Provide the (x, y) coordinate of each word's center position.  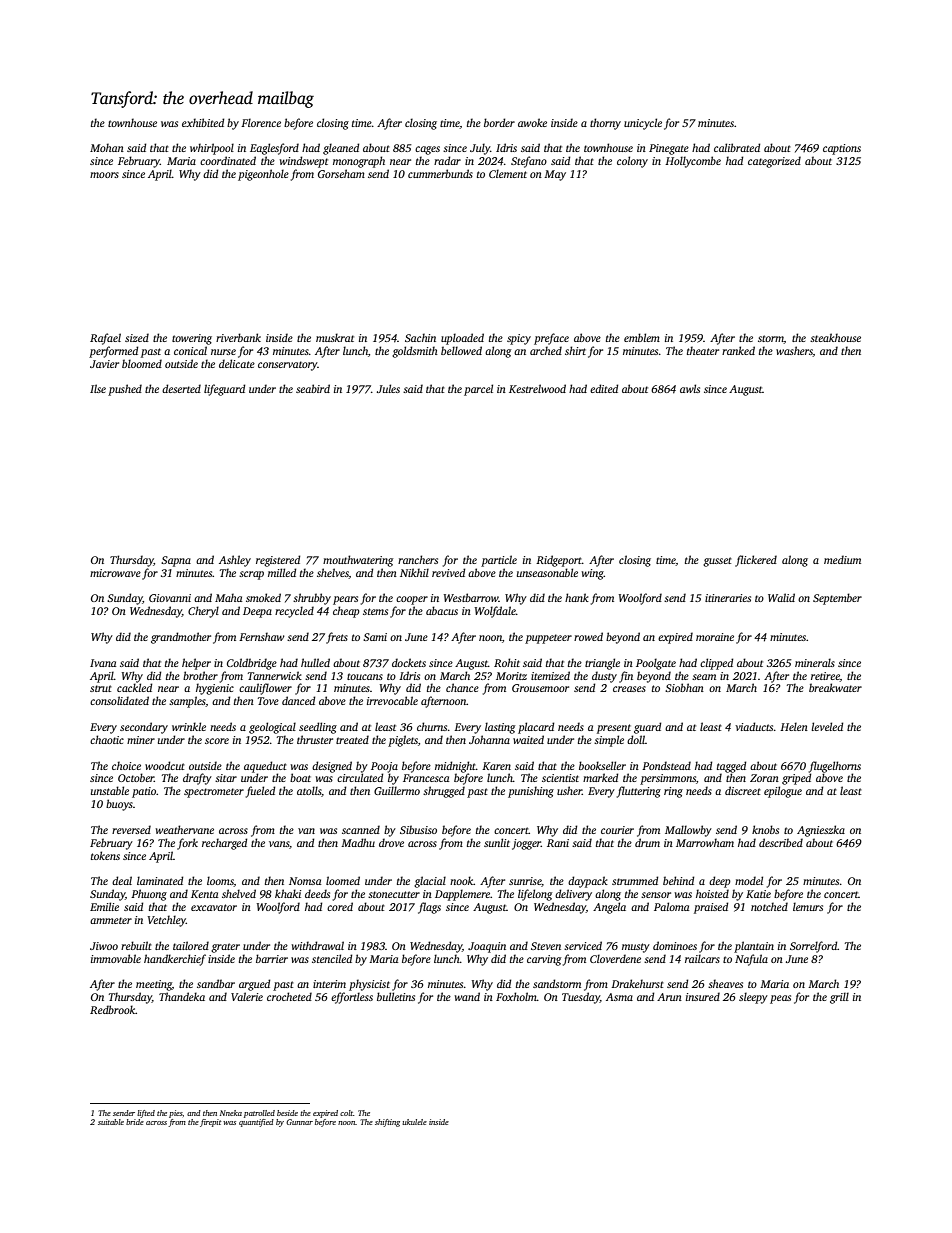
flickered (756, 561)
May (555, 175)
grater (225, 948)
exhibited (203, 122)
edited (604, 388)
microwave (115, 573)
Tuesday (581, 998)
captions (842, 149)
